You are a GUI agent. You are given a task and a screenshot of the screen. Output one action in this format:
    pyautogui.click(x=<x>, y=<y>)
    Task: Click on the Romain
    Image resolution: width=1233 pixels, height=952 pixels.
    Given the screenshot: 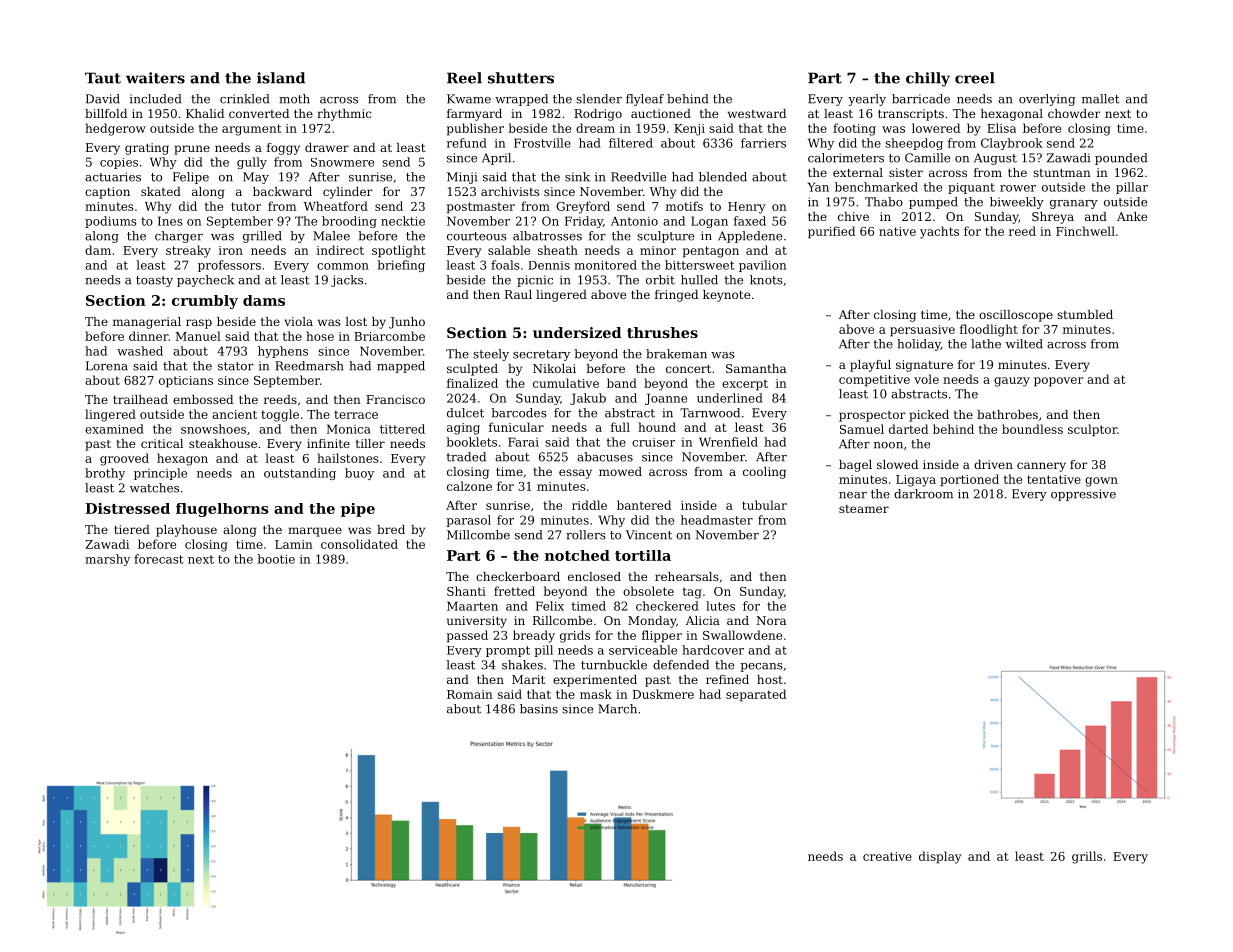 What is the action you would take?
    pyautogui.click(x=470, y=694)
